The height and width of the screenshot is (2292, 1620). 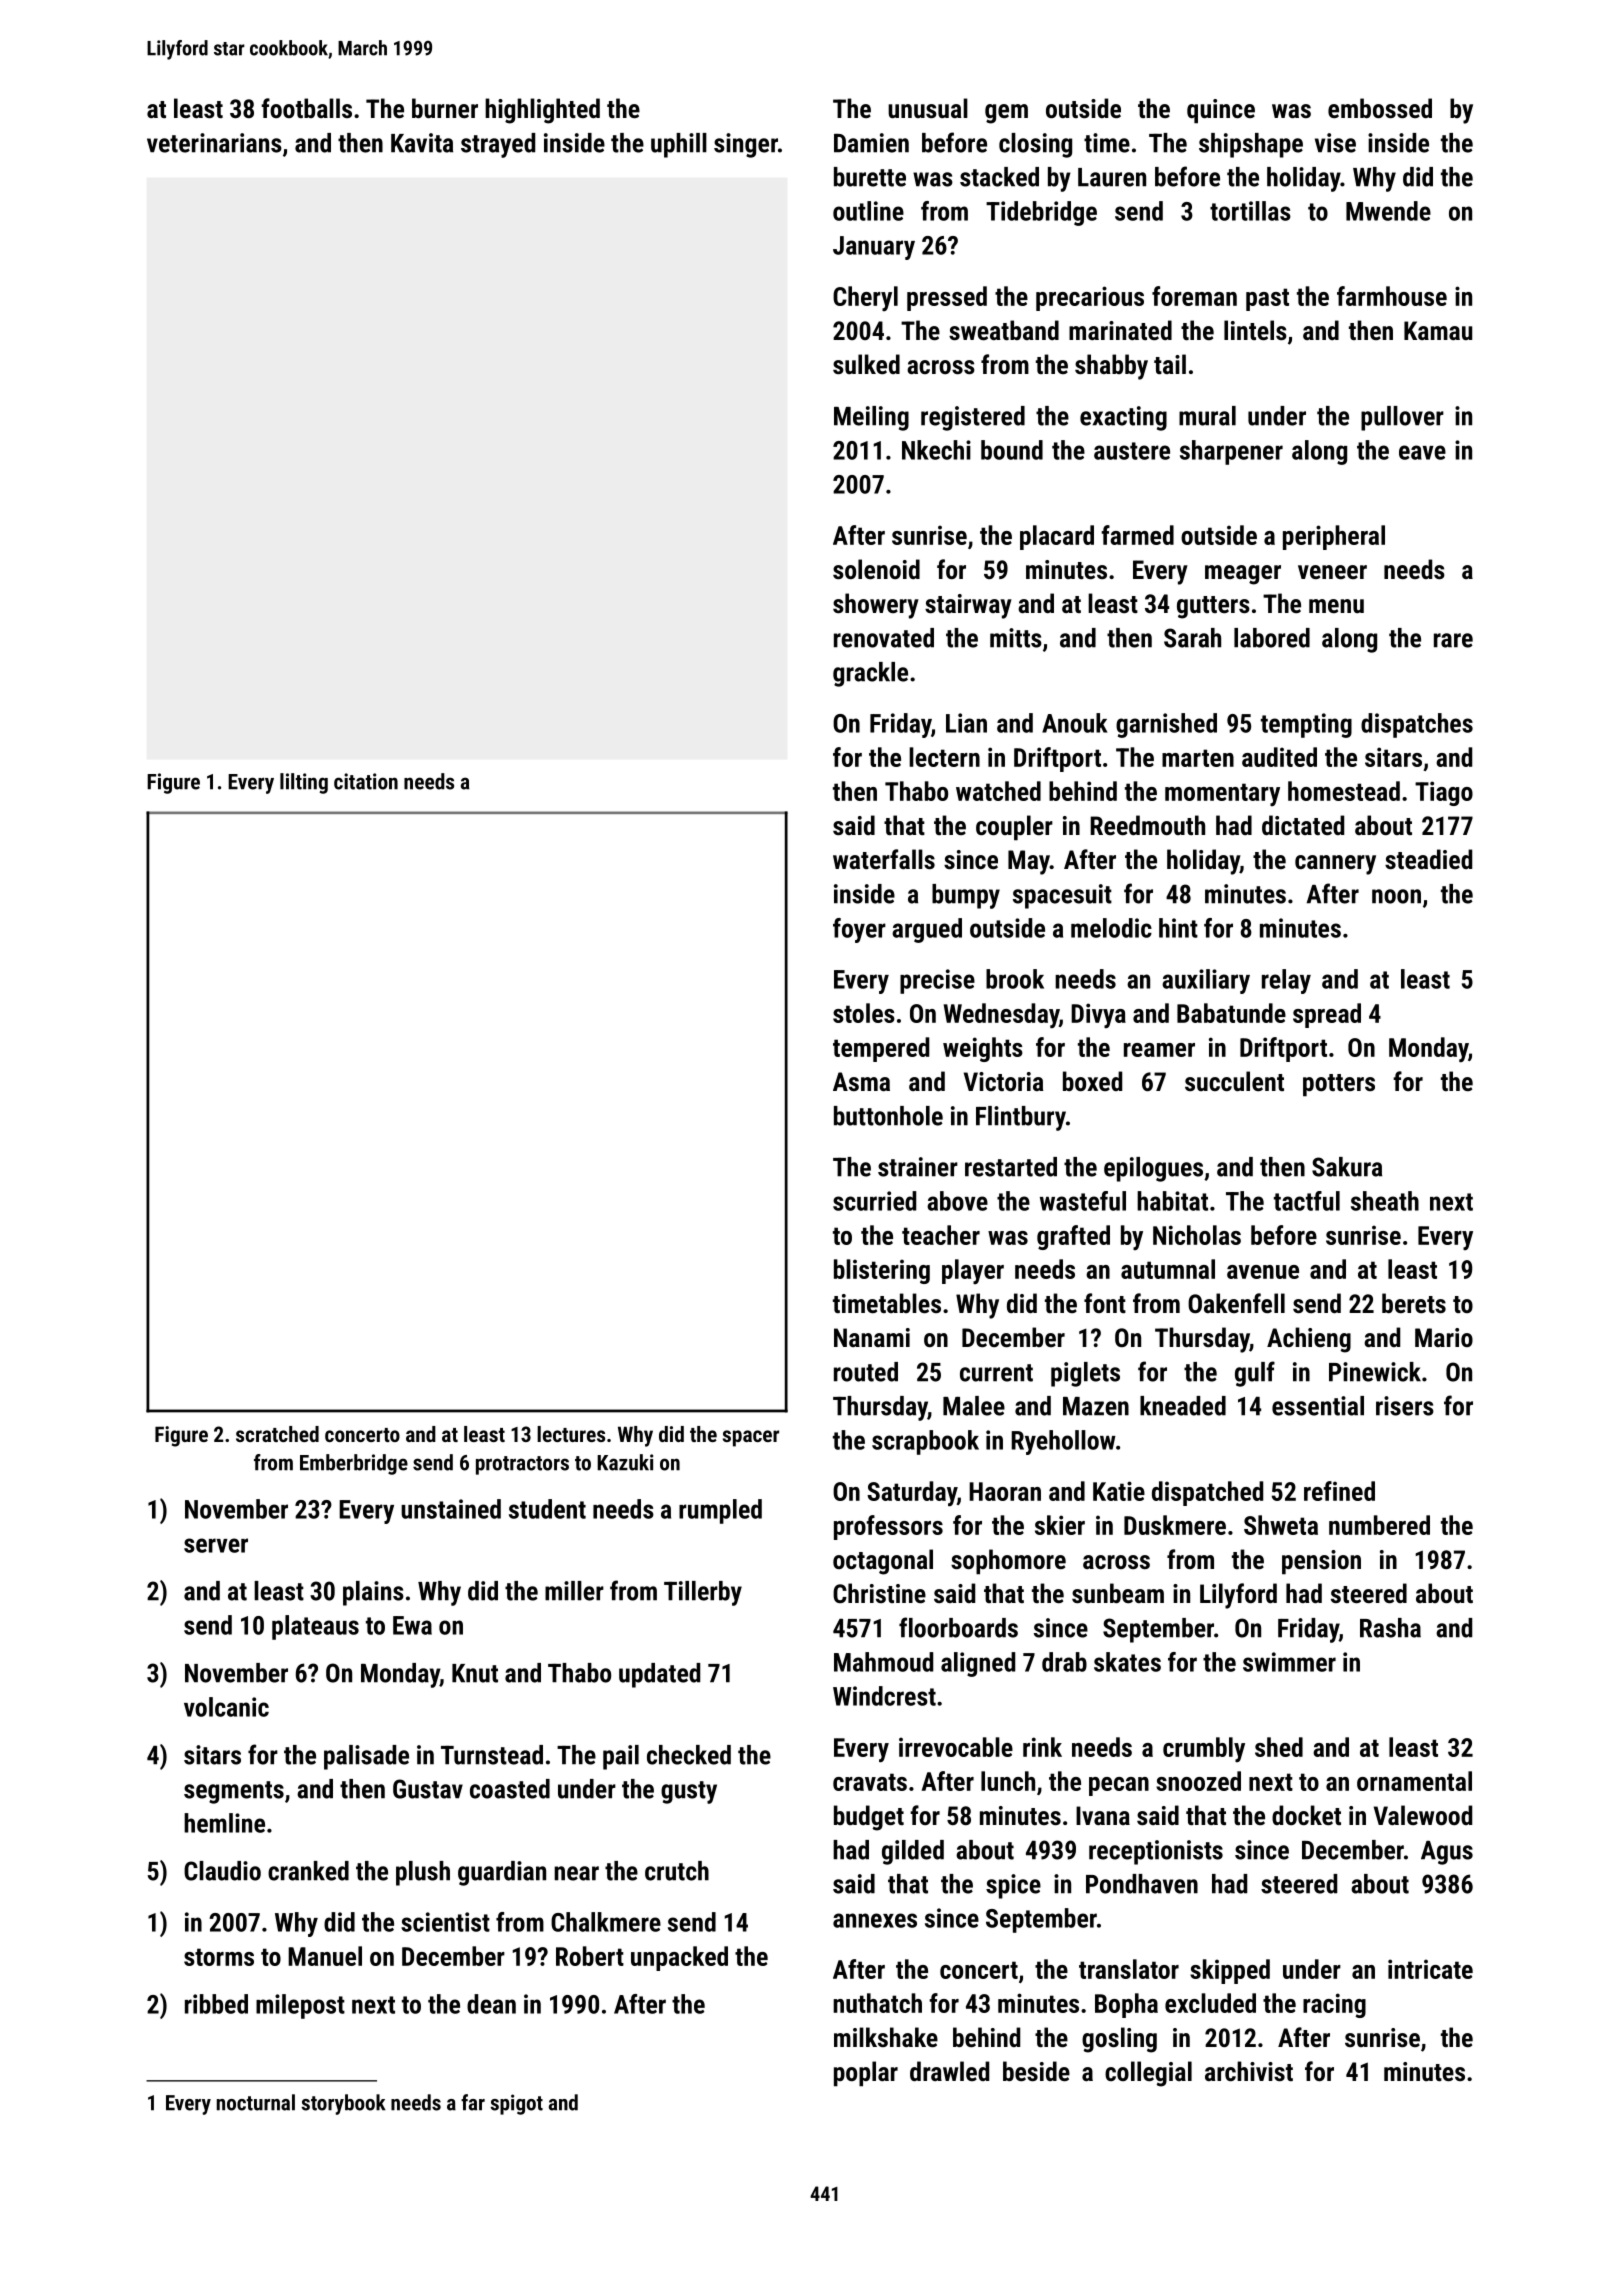 What do you see at coordinates (1250, 211) in the screenshot?
I see `tortillas` at bounding box center [1250, 211].
